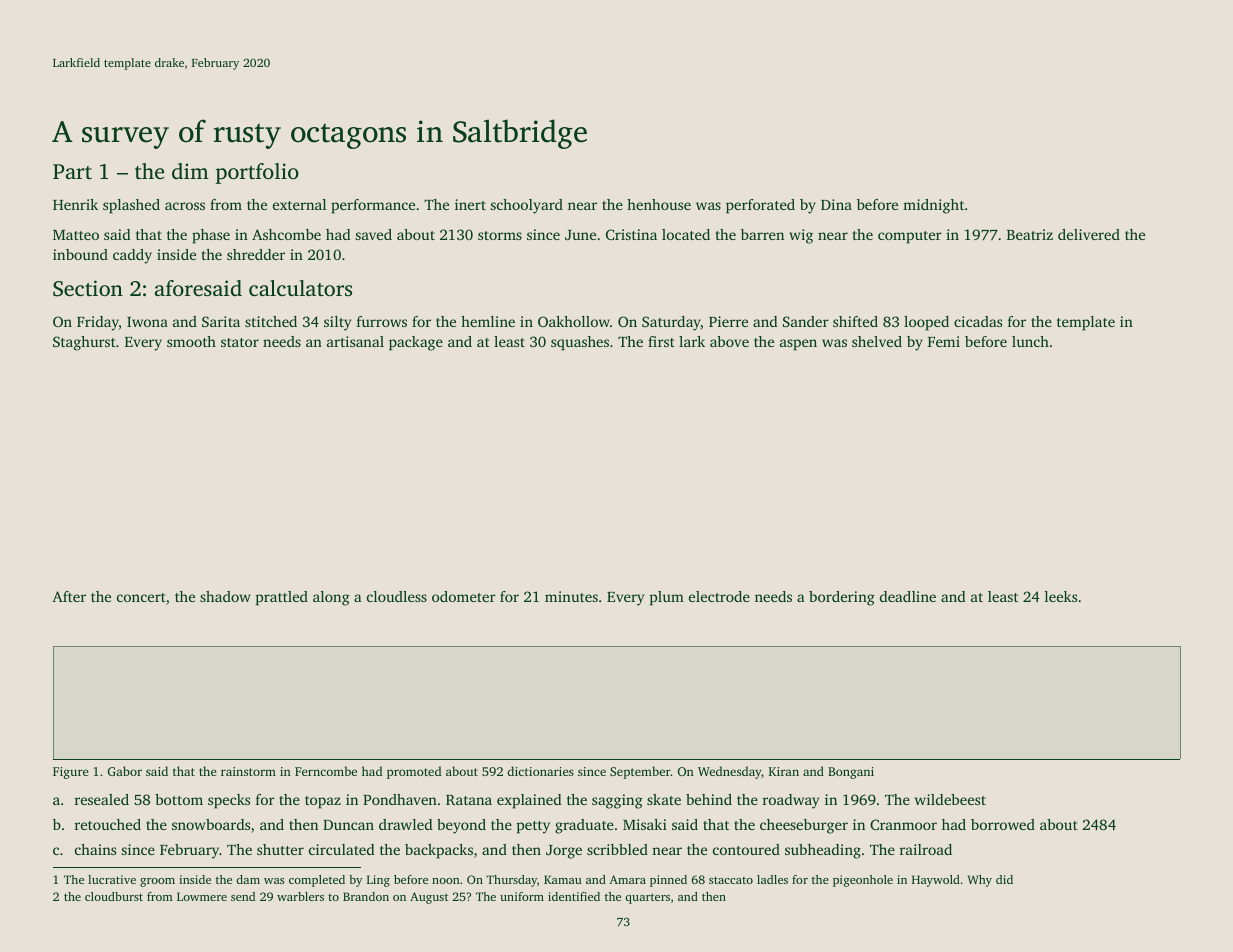  Describe the element at coordinates (243, 896) in the screenshot. I see `send` at that location.
